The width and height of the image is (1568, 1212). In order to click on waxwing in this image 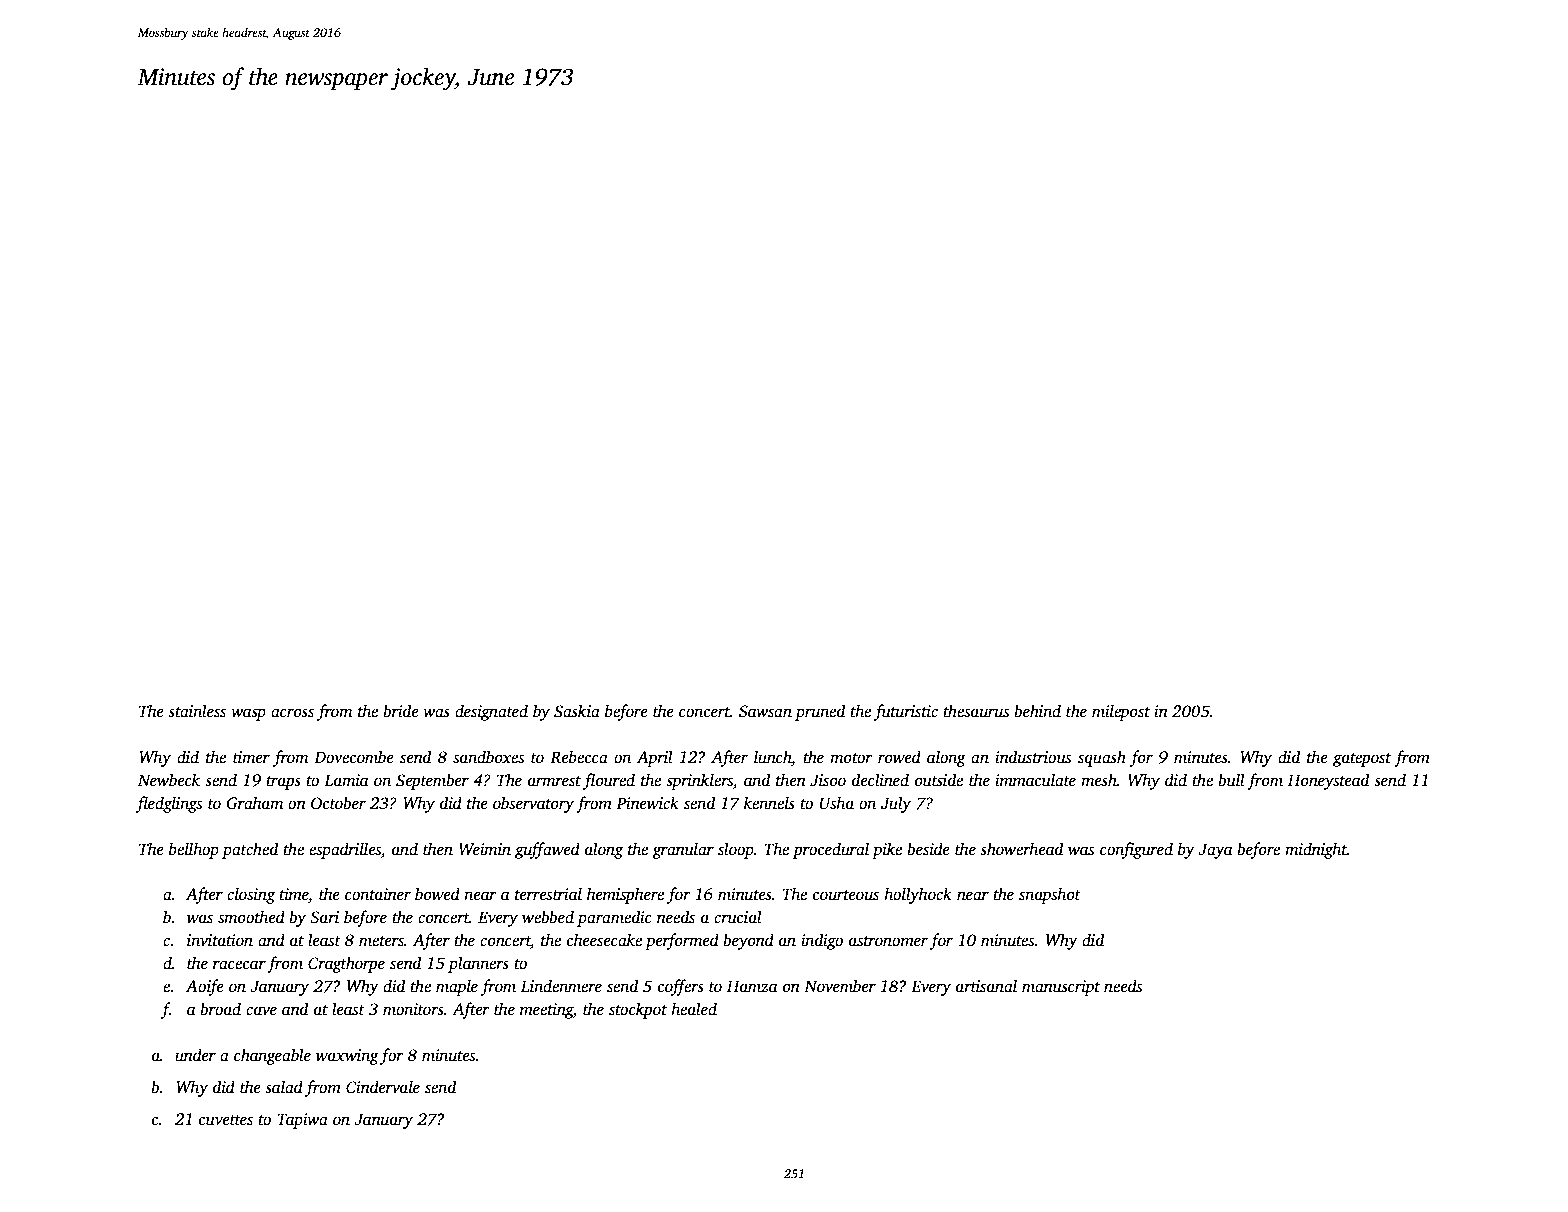, I will do `click(347, 1057)`.
